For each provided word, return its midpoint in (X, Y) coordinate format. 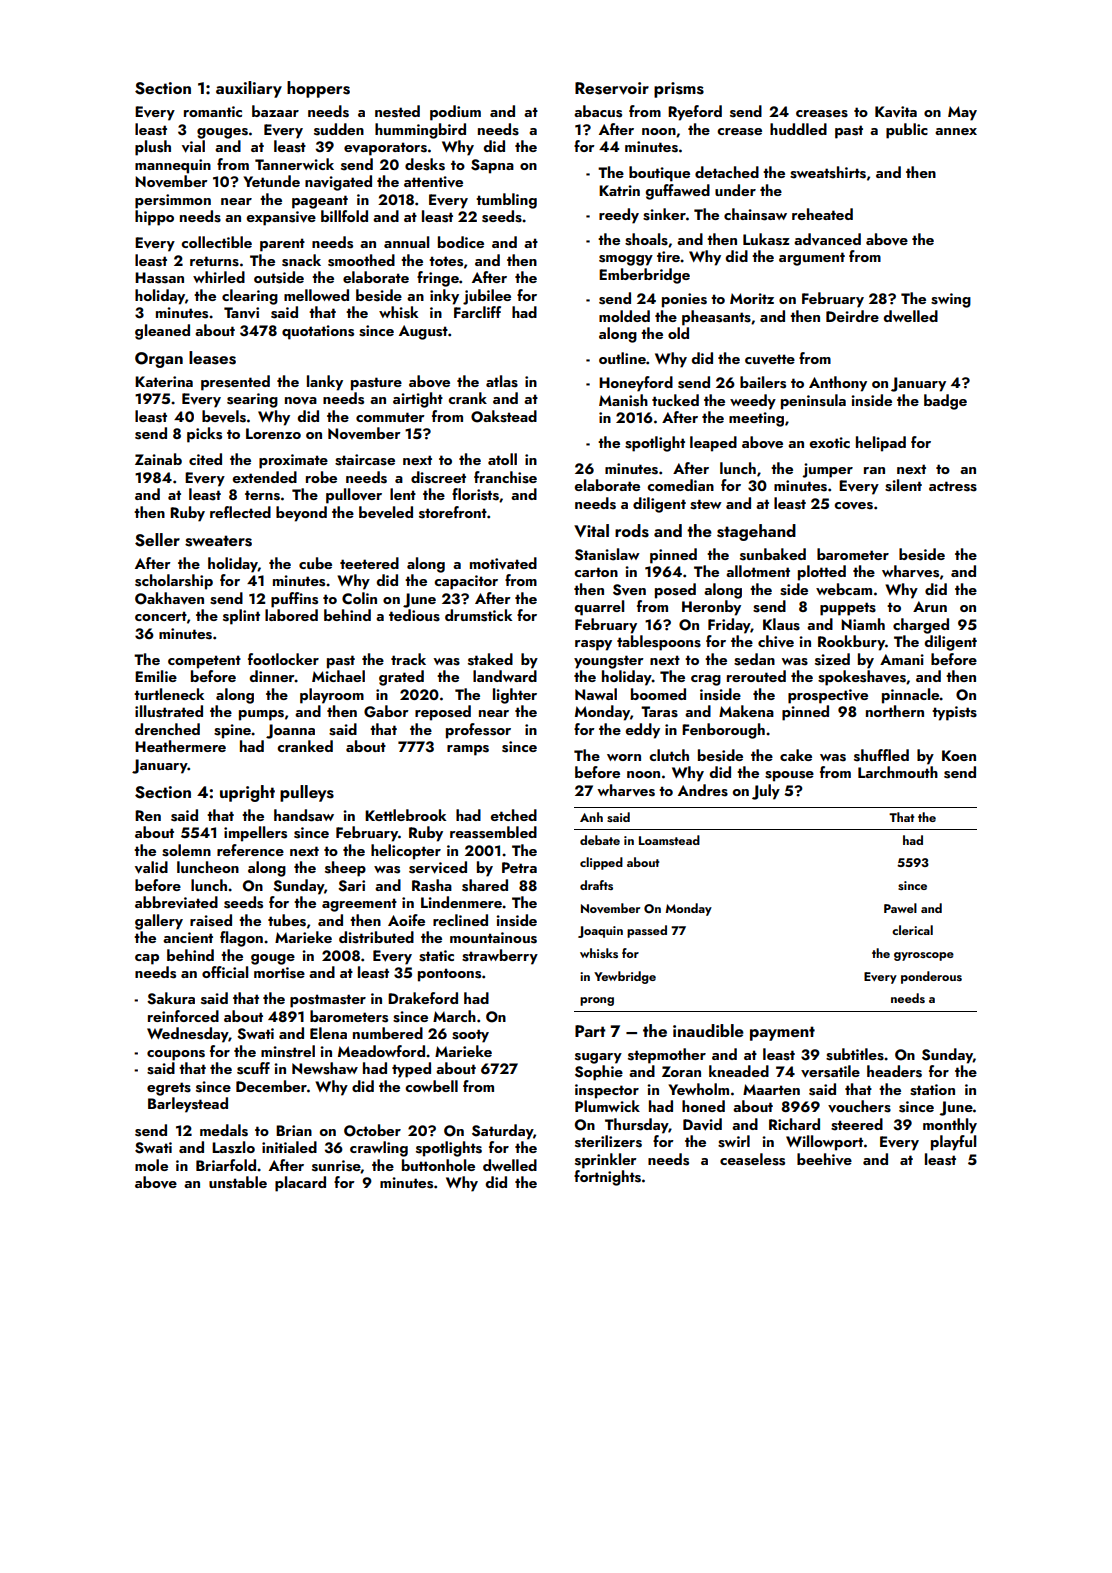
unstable (238, 1182)
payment (782, 1033)
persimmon (173, 201)
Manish (623, 400)
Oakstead (504, 416)
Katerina (164, 381)
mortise (279, 973)
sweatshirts (828, 172)
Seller (157, 540)
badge (945, 402)
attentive (433, 182)
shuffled (881, 755)
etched (513, 815)
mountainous (493, 938)
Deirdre (852, 316)
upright (247, 793)
